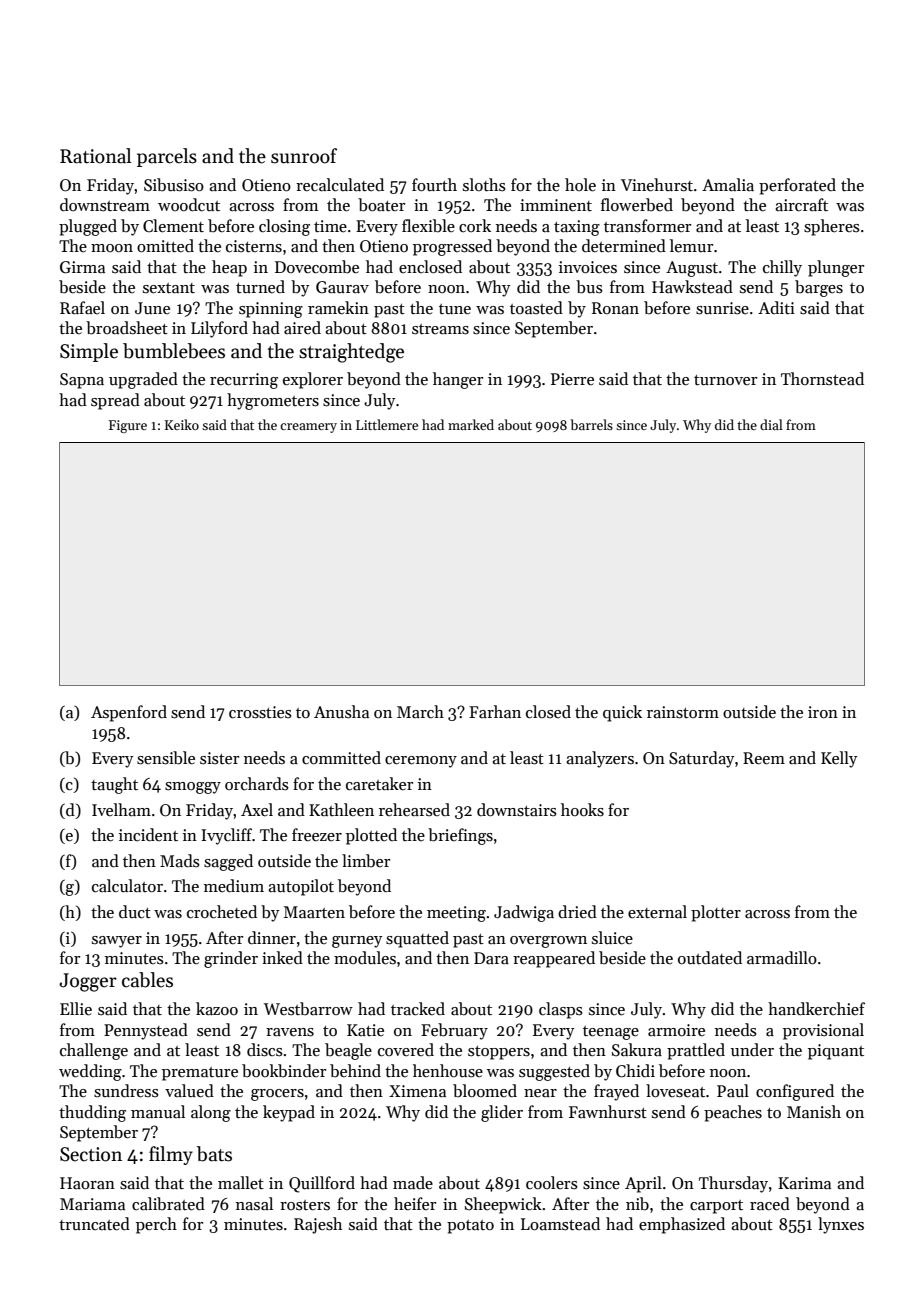 This screenshot has width=924, height=1311. I want to click on Saturday, so click(702, 759).
